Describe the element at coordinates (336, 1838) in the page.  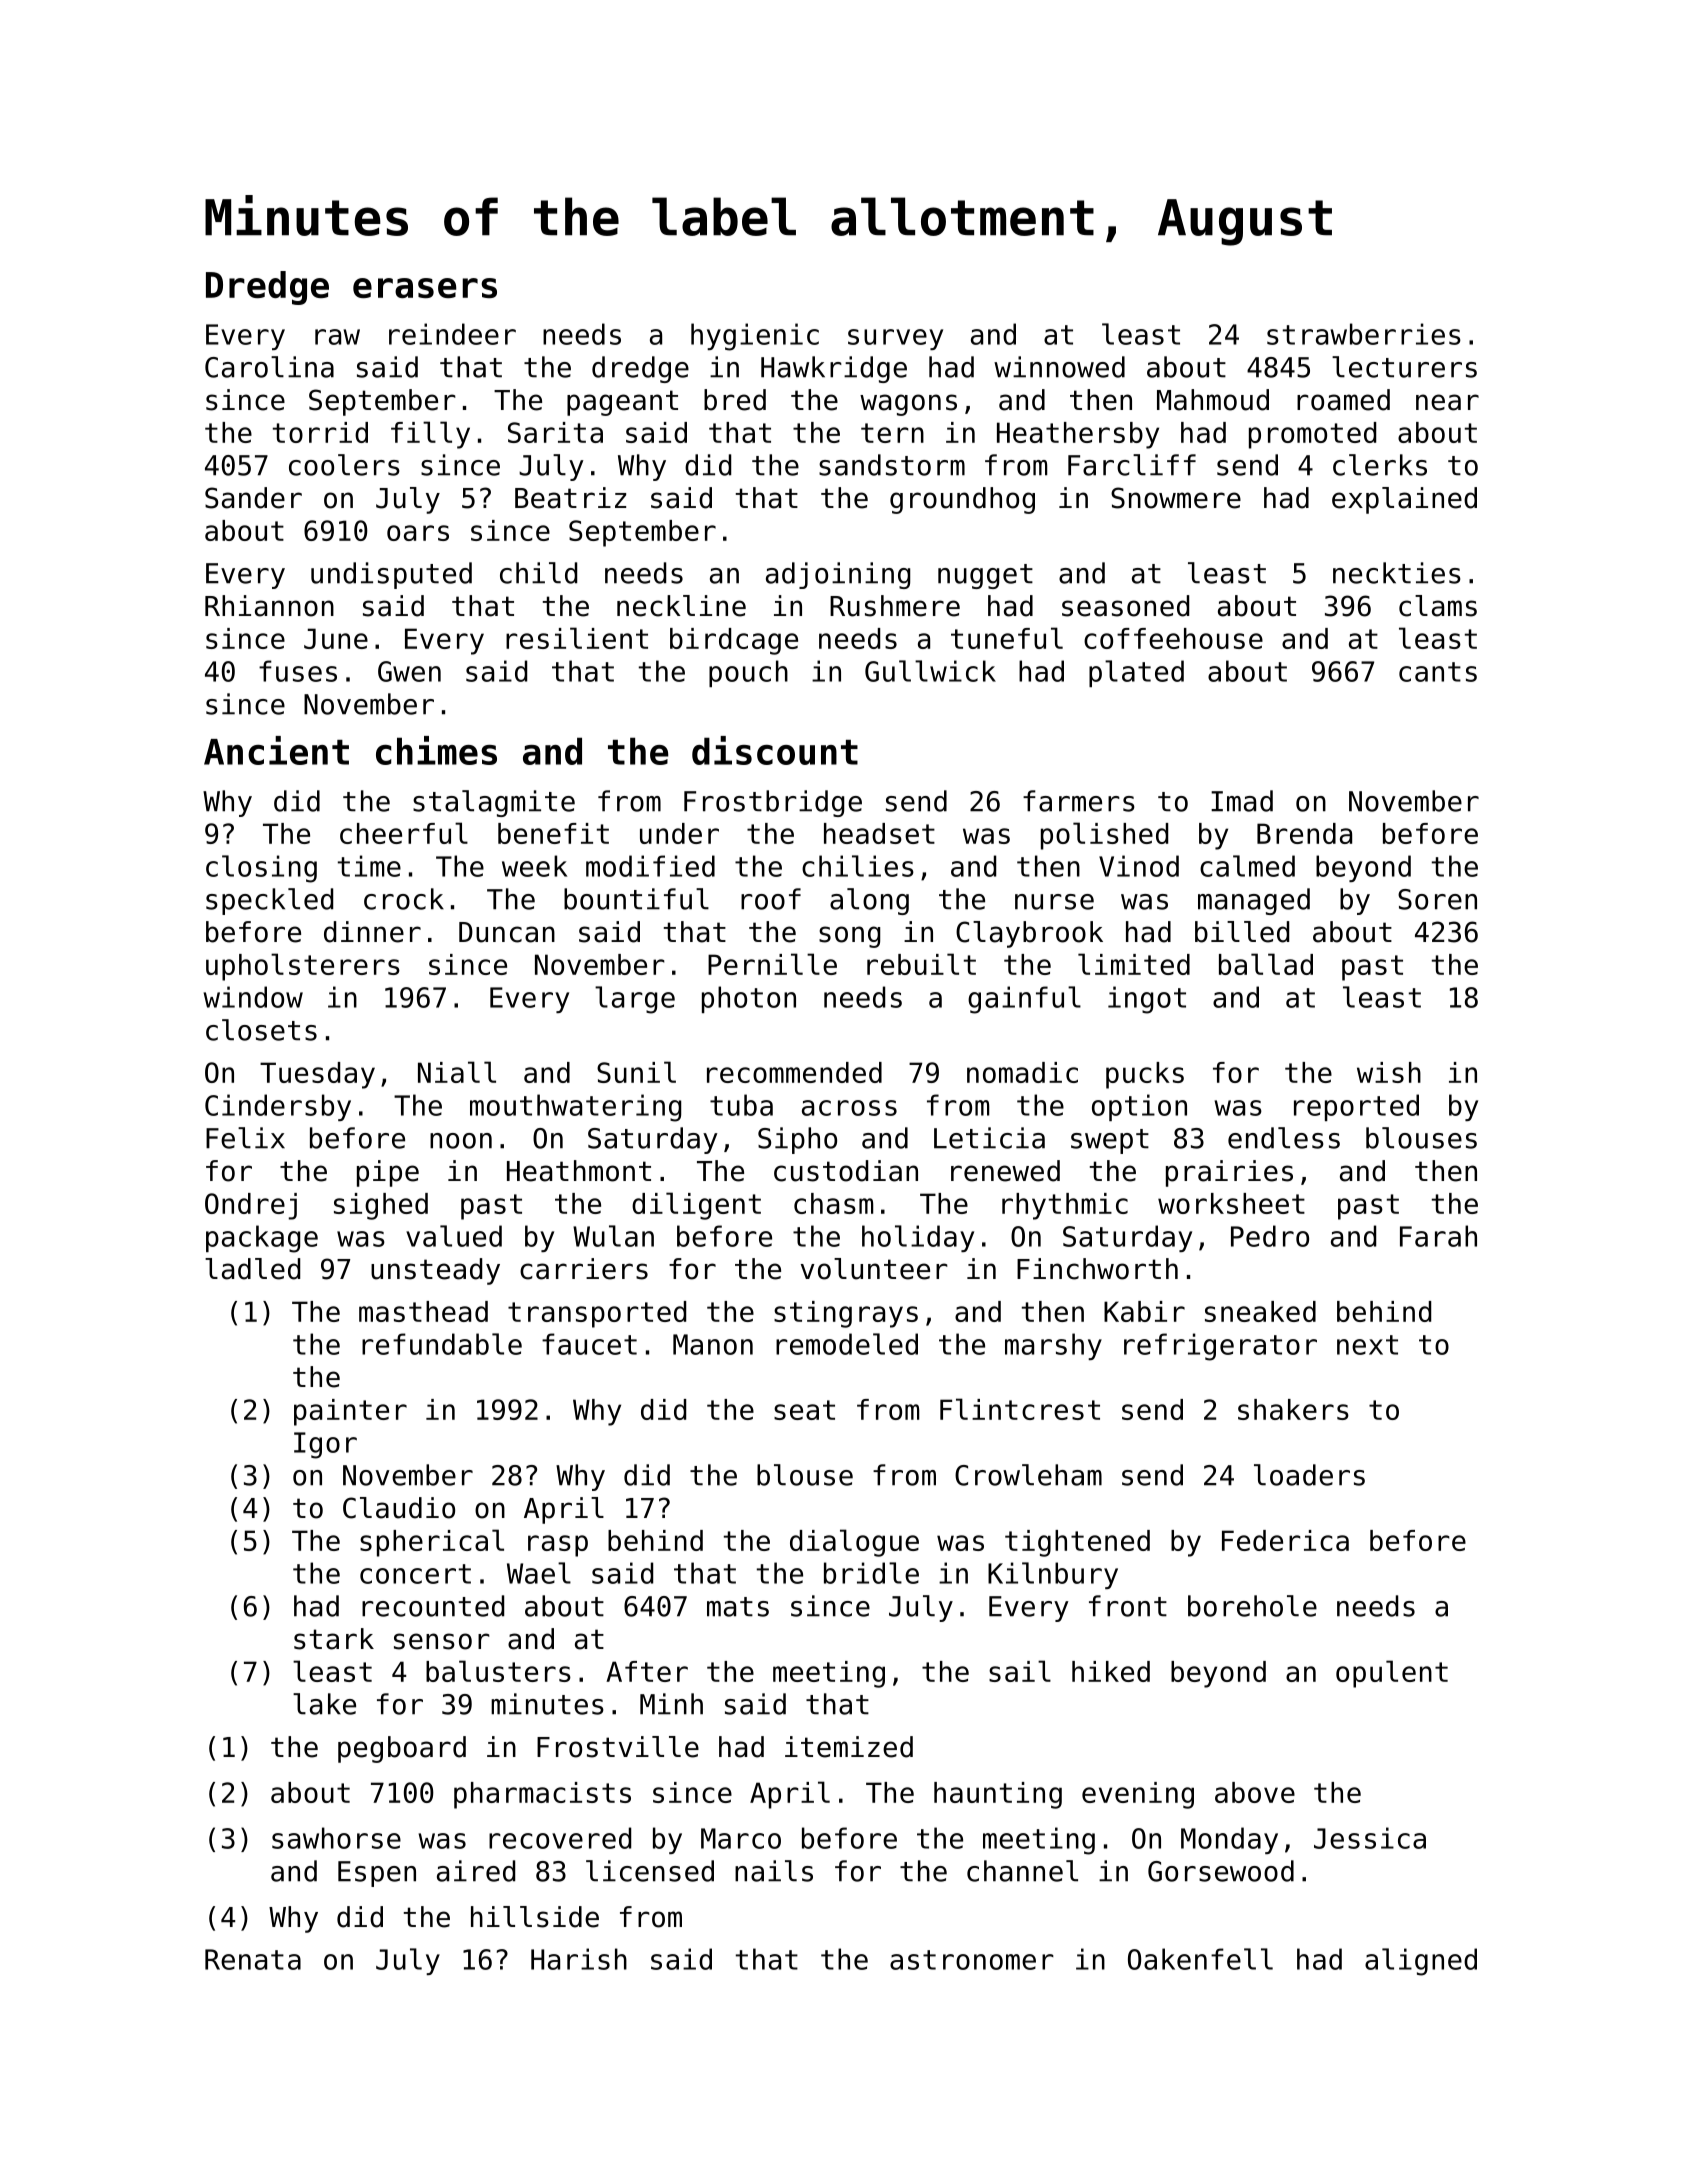
I see `sawhorse` at that location.
